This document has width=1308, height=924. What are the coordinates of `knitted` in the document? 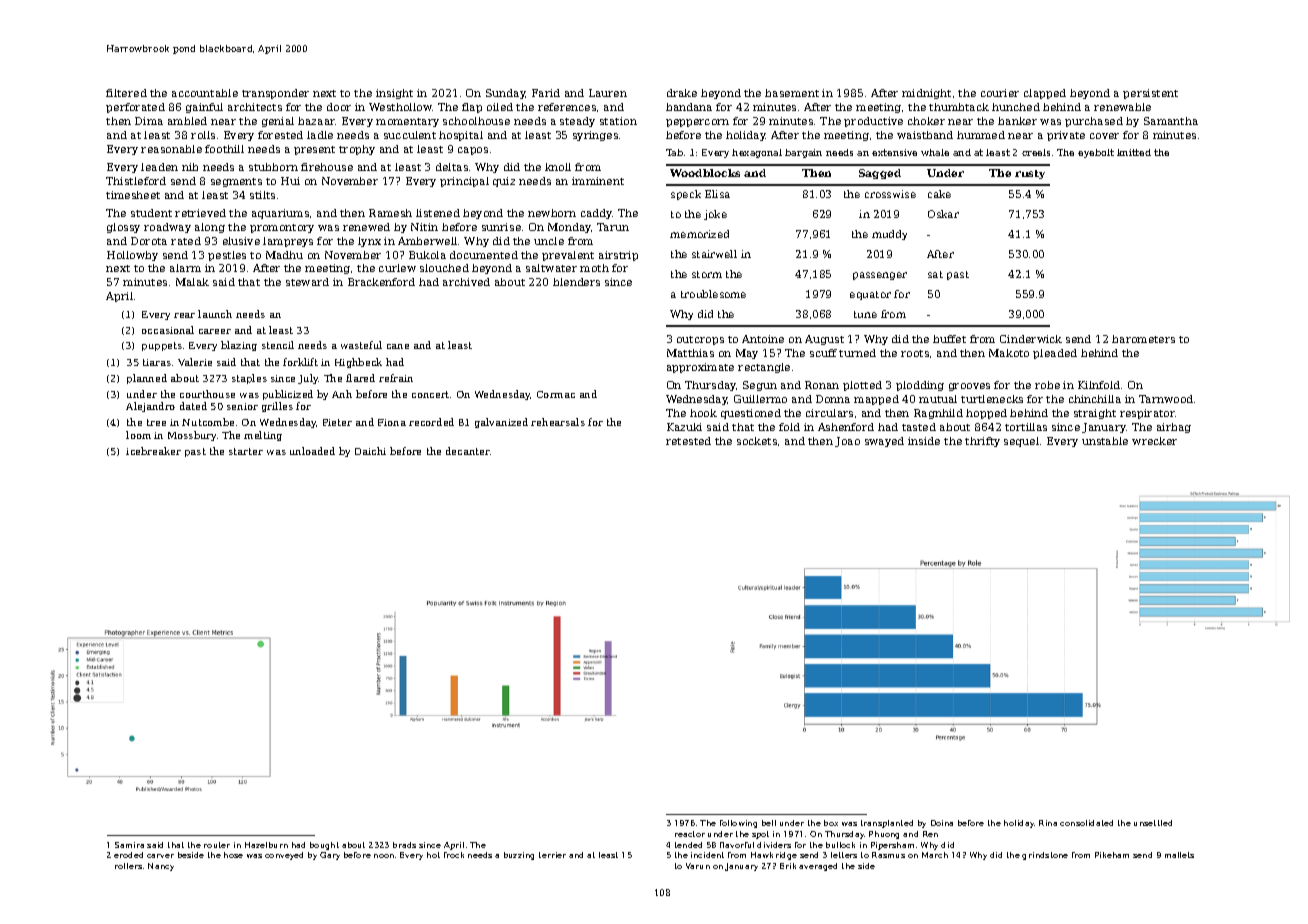 It's located at (1134, 152).
